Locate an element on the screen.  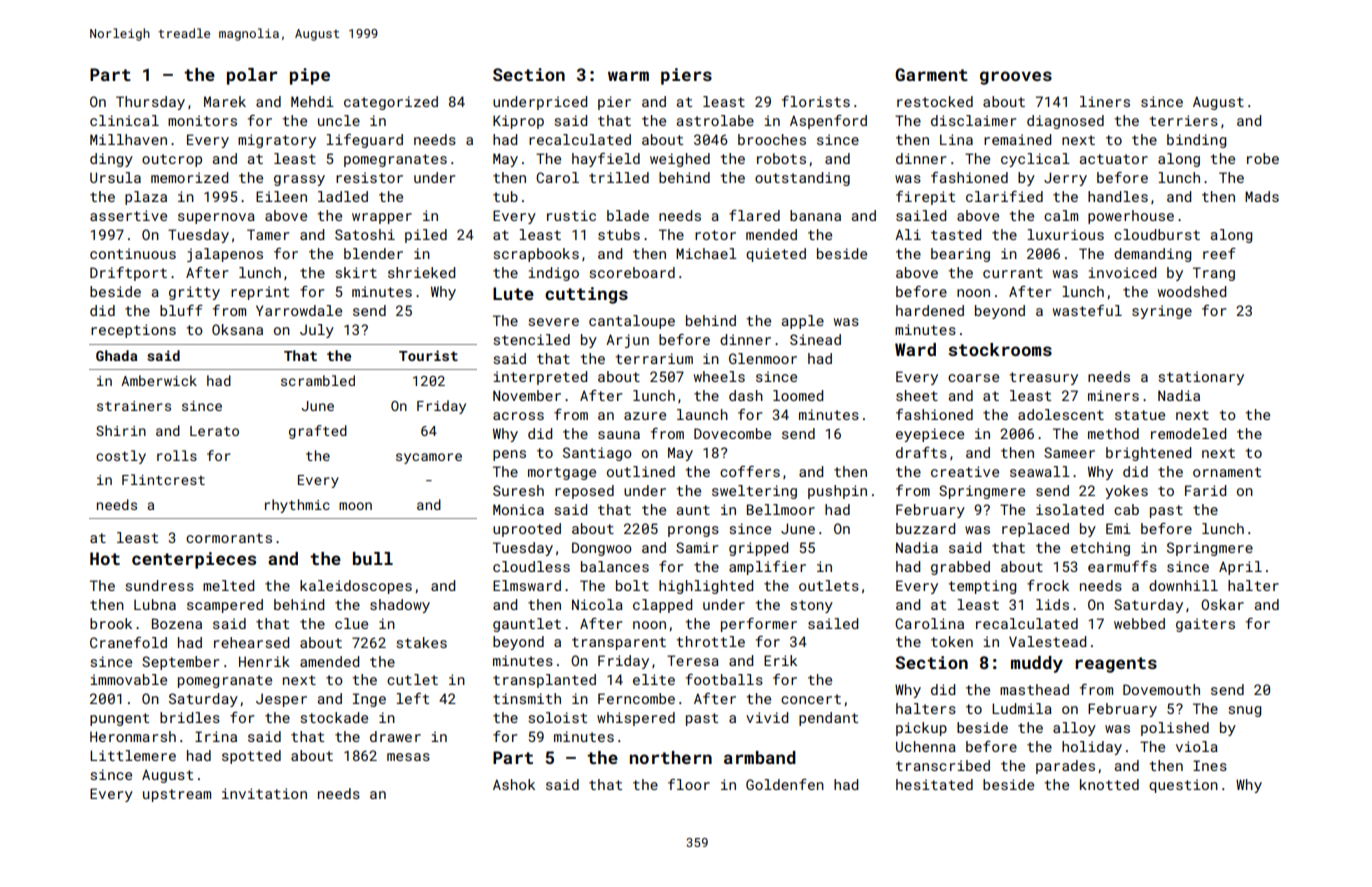
floor is located at coordinates (689, 784).
